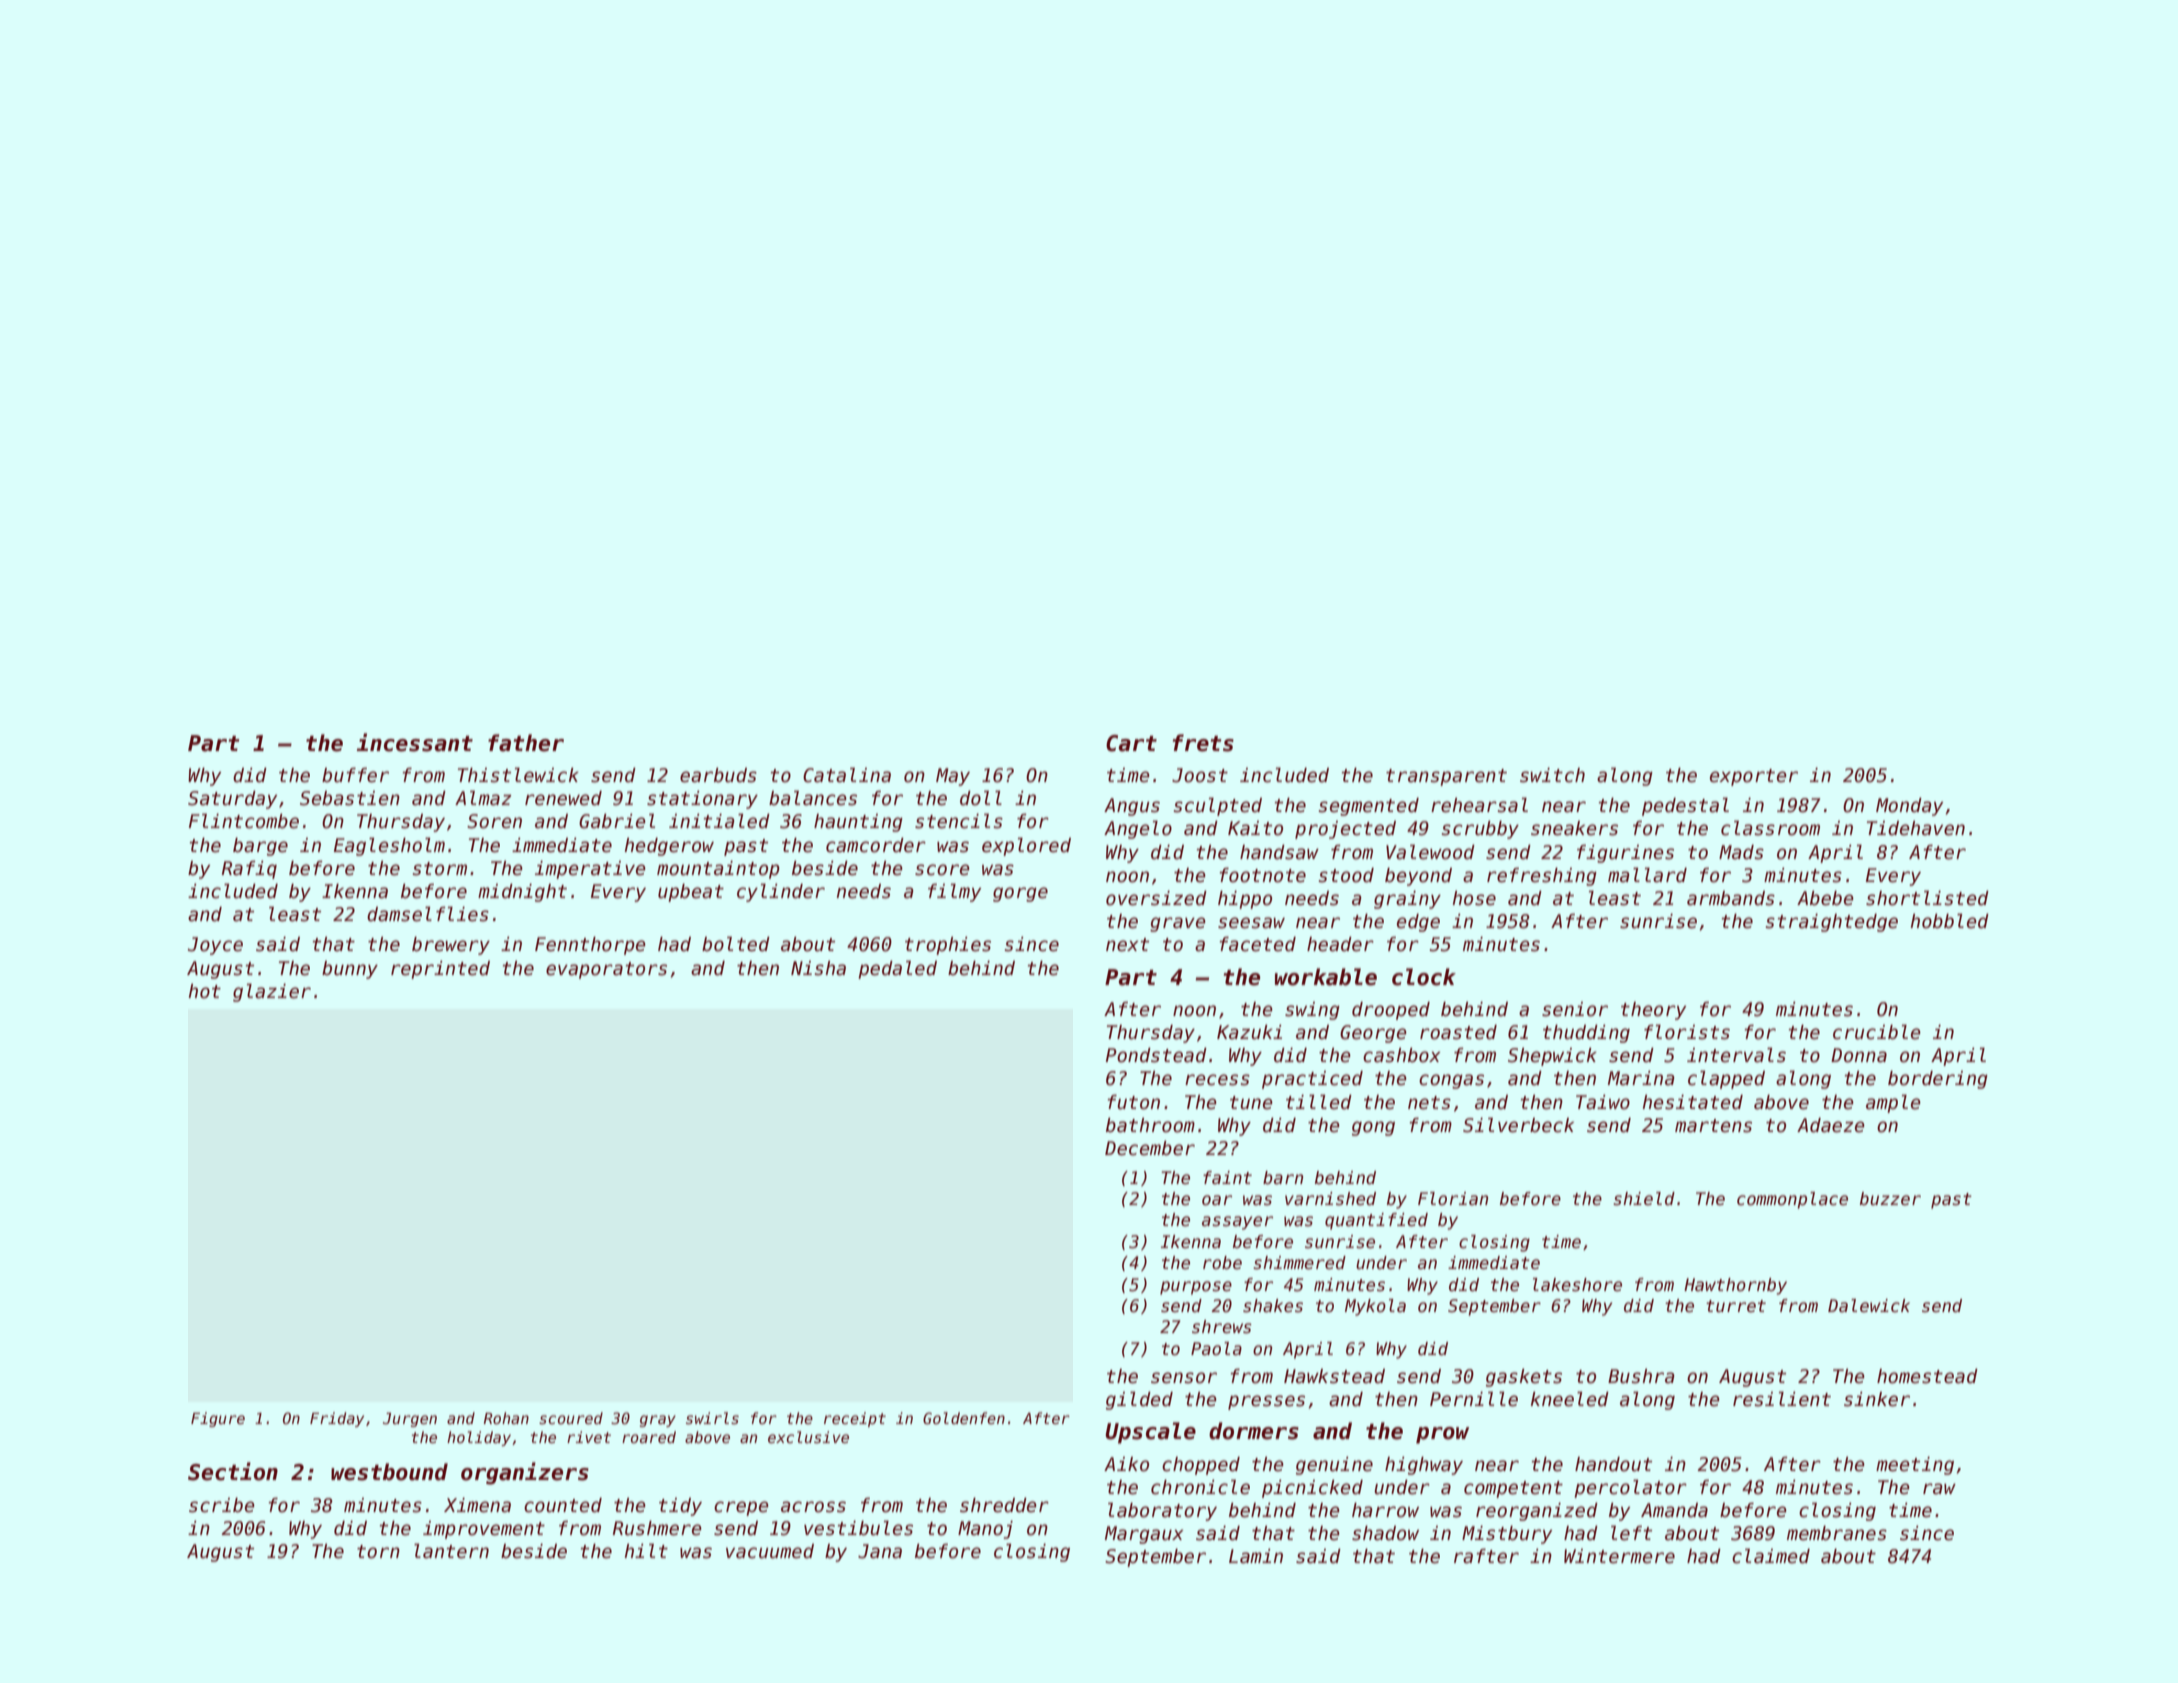 Image resolution: width=2178 pixels, height=1683 pixels. I want to click on earbuds, so click(718, 775).
